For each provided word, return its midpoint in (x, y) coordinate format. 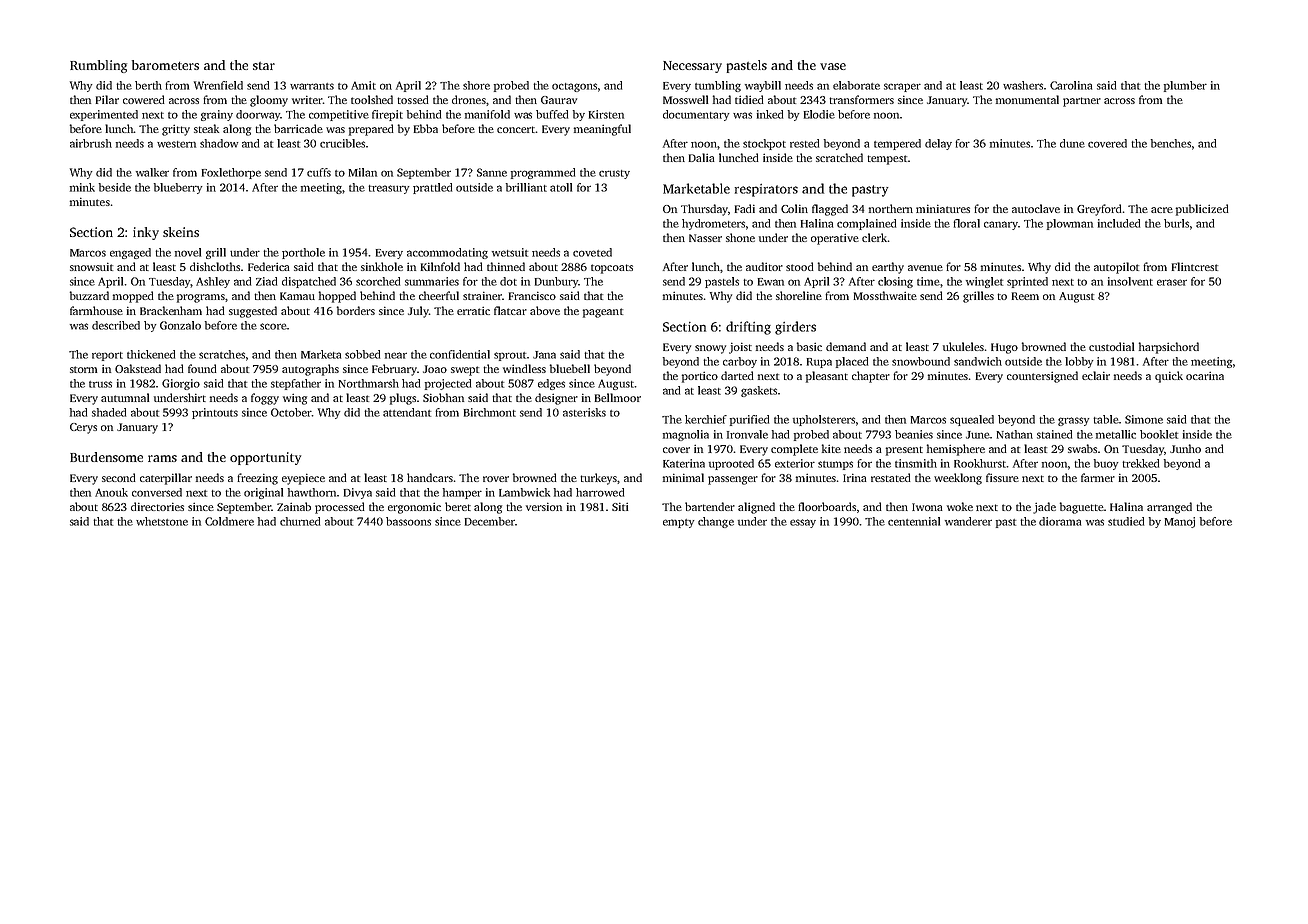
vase (833, 66)
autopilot (1116, 268)
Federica (269, 266)
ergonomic (414, 508)
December (490, 521)
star (264, 66)
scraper (902, 87)
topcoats (612, 269)
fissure (1002, 477)
